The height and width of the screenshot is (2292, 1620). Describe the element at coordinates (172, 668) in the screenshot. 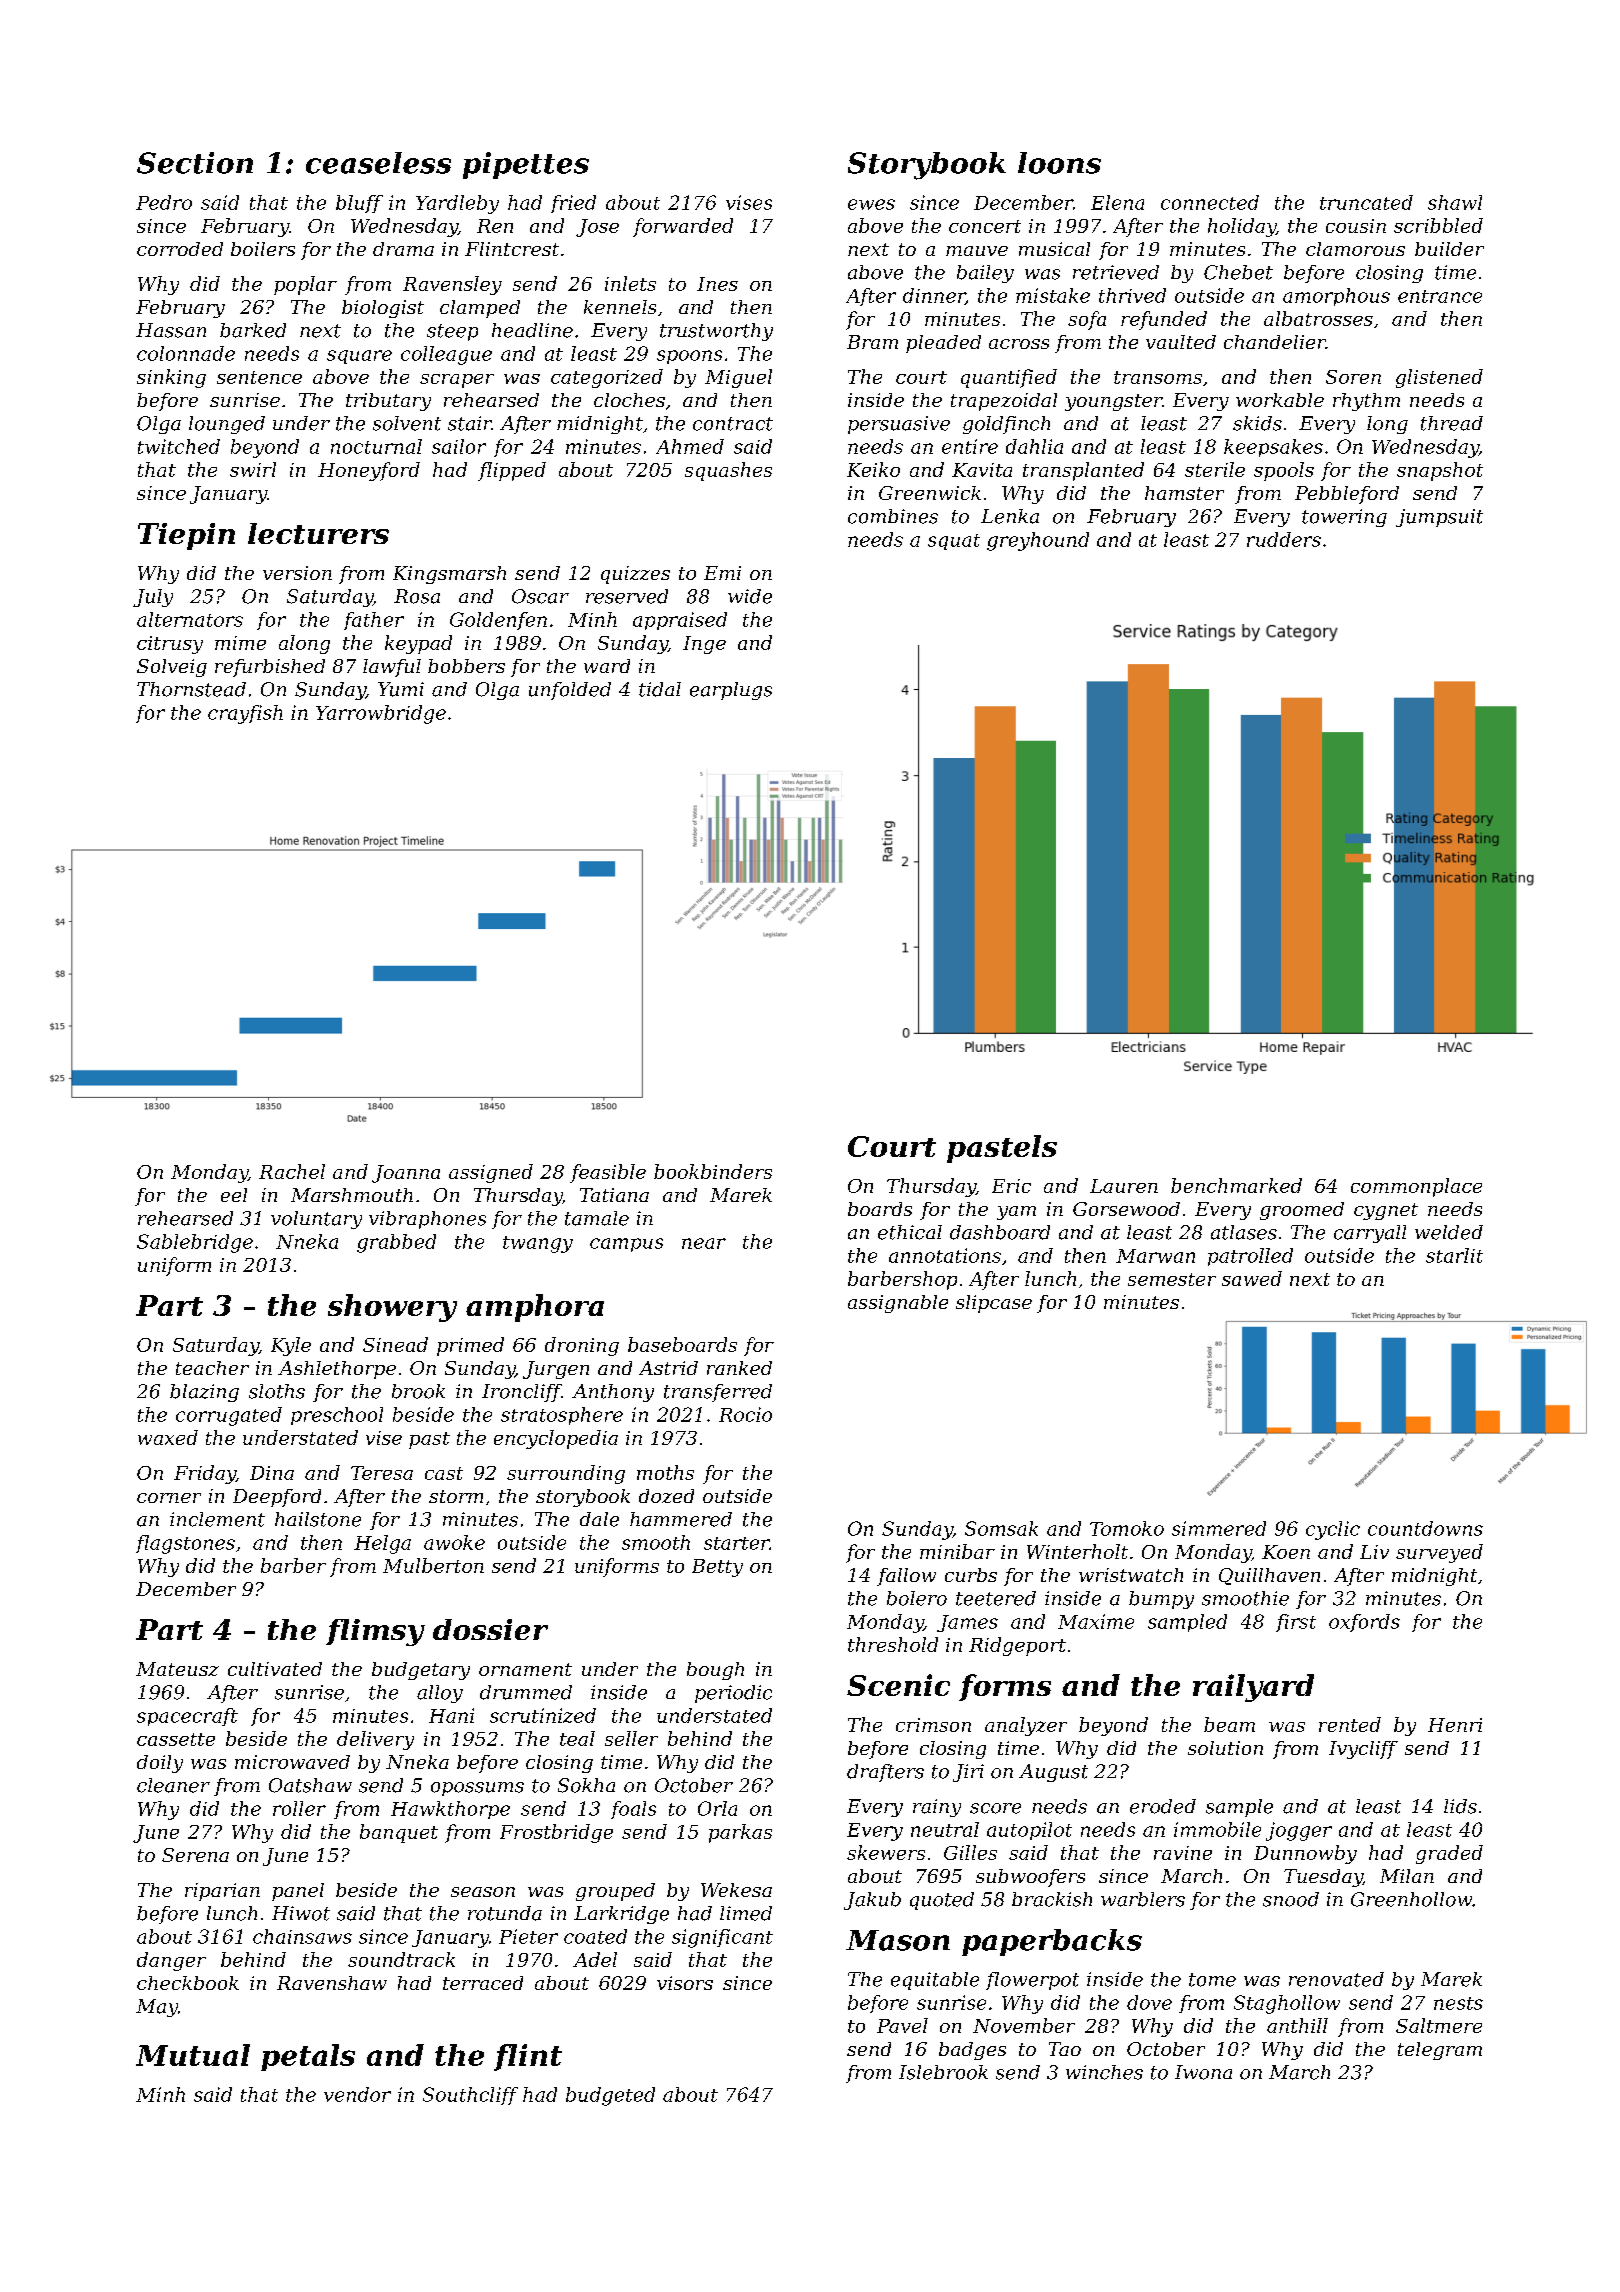

I see `Solveig` at that location.
